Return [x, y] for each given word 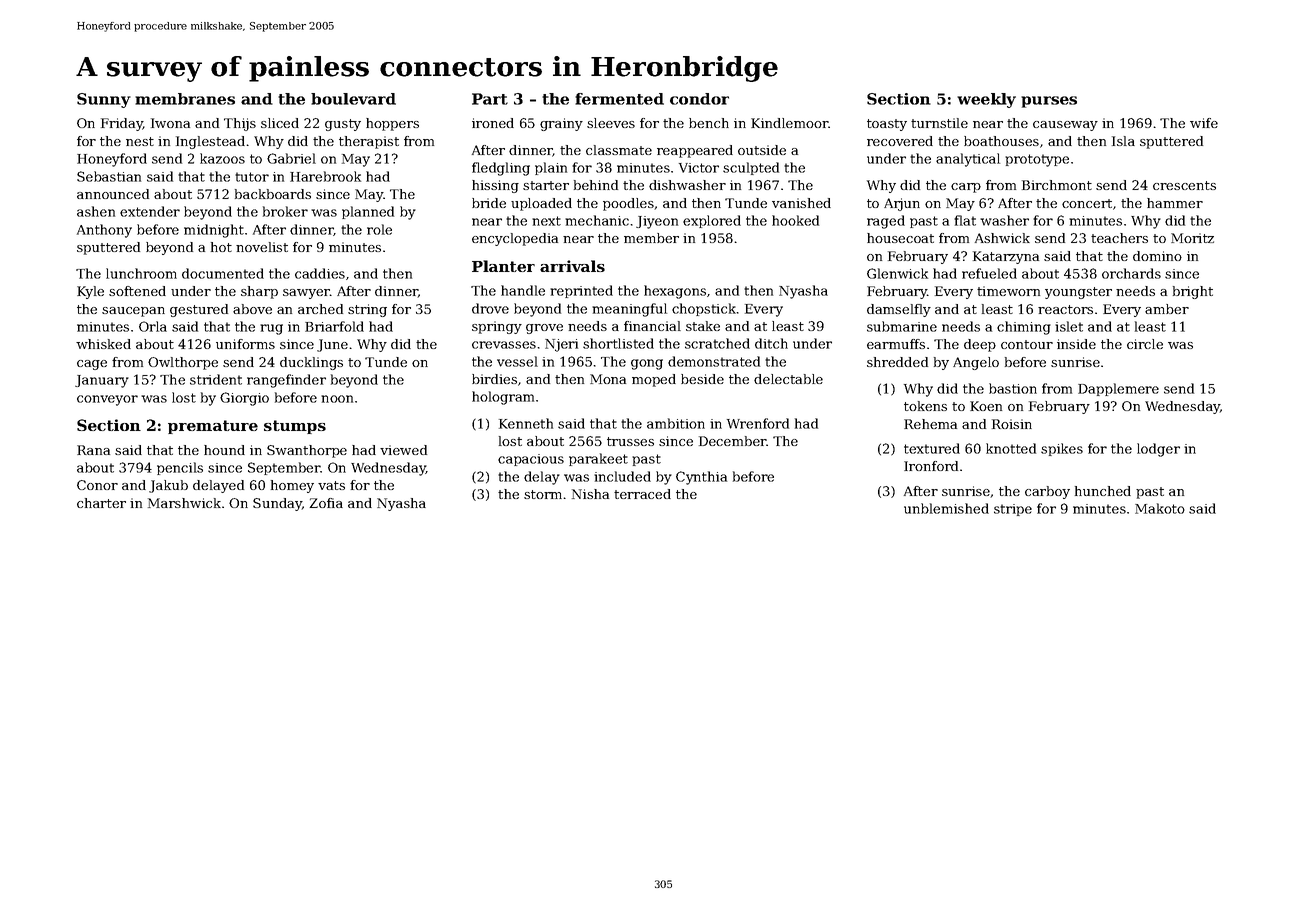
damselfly [899, 310]
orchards [1131, 273]
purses [1049, 102]
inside [1076, 344]
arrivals [572, 266]
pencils [180, 468]
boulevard [353, 99]
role [379, 229]
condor [699, 99]
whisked [103, 344]
